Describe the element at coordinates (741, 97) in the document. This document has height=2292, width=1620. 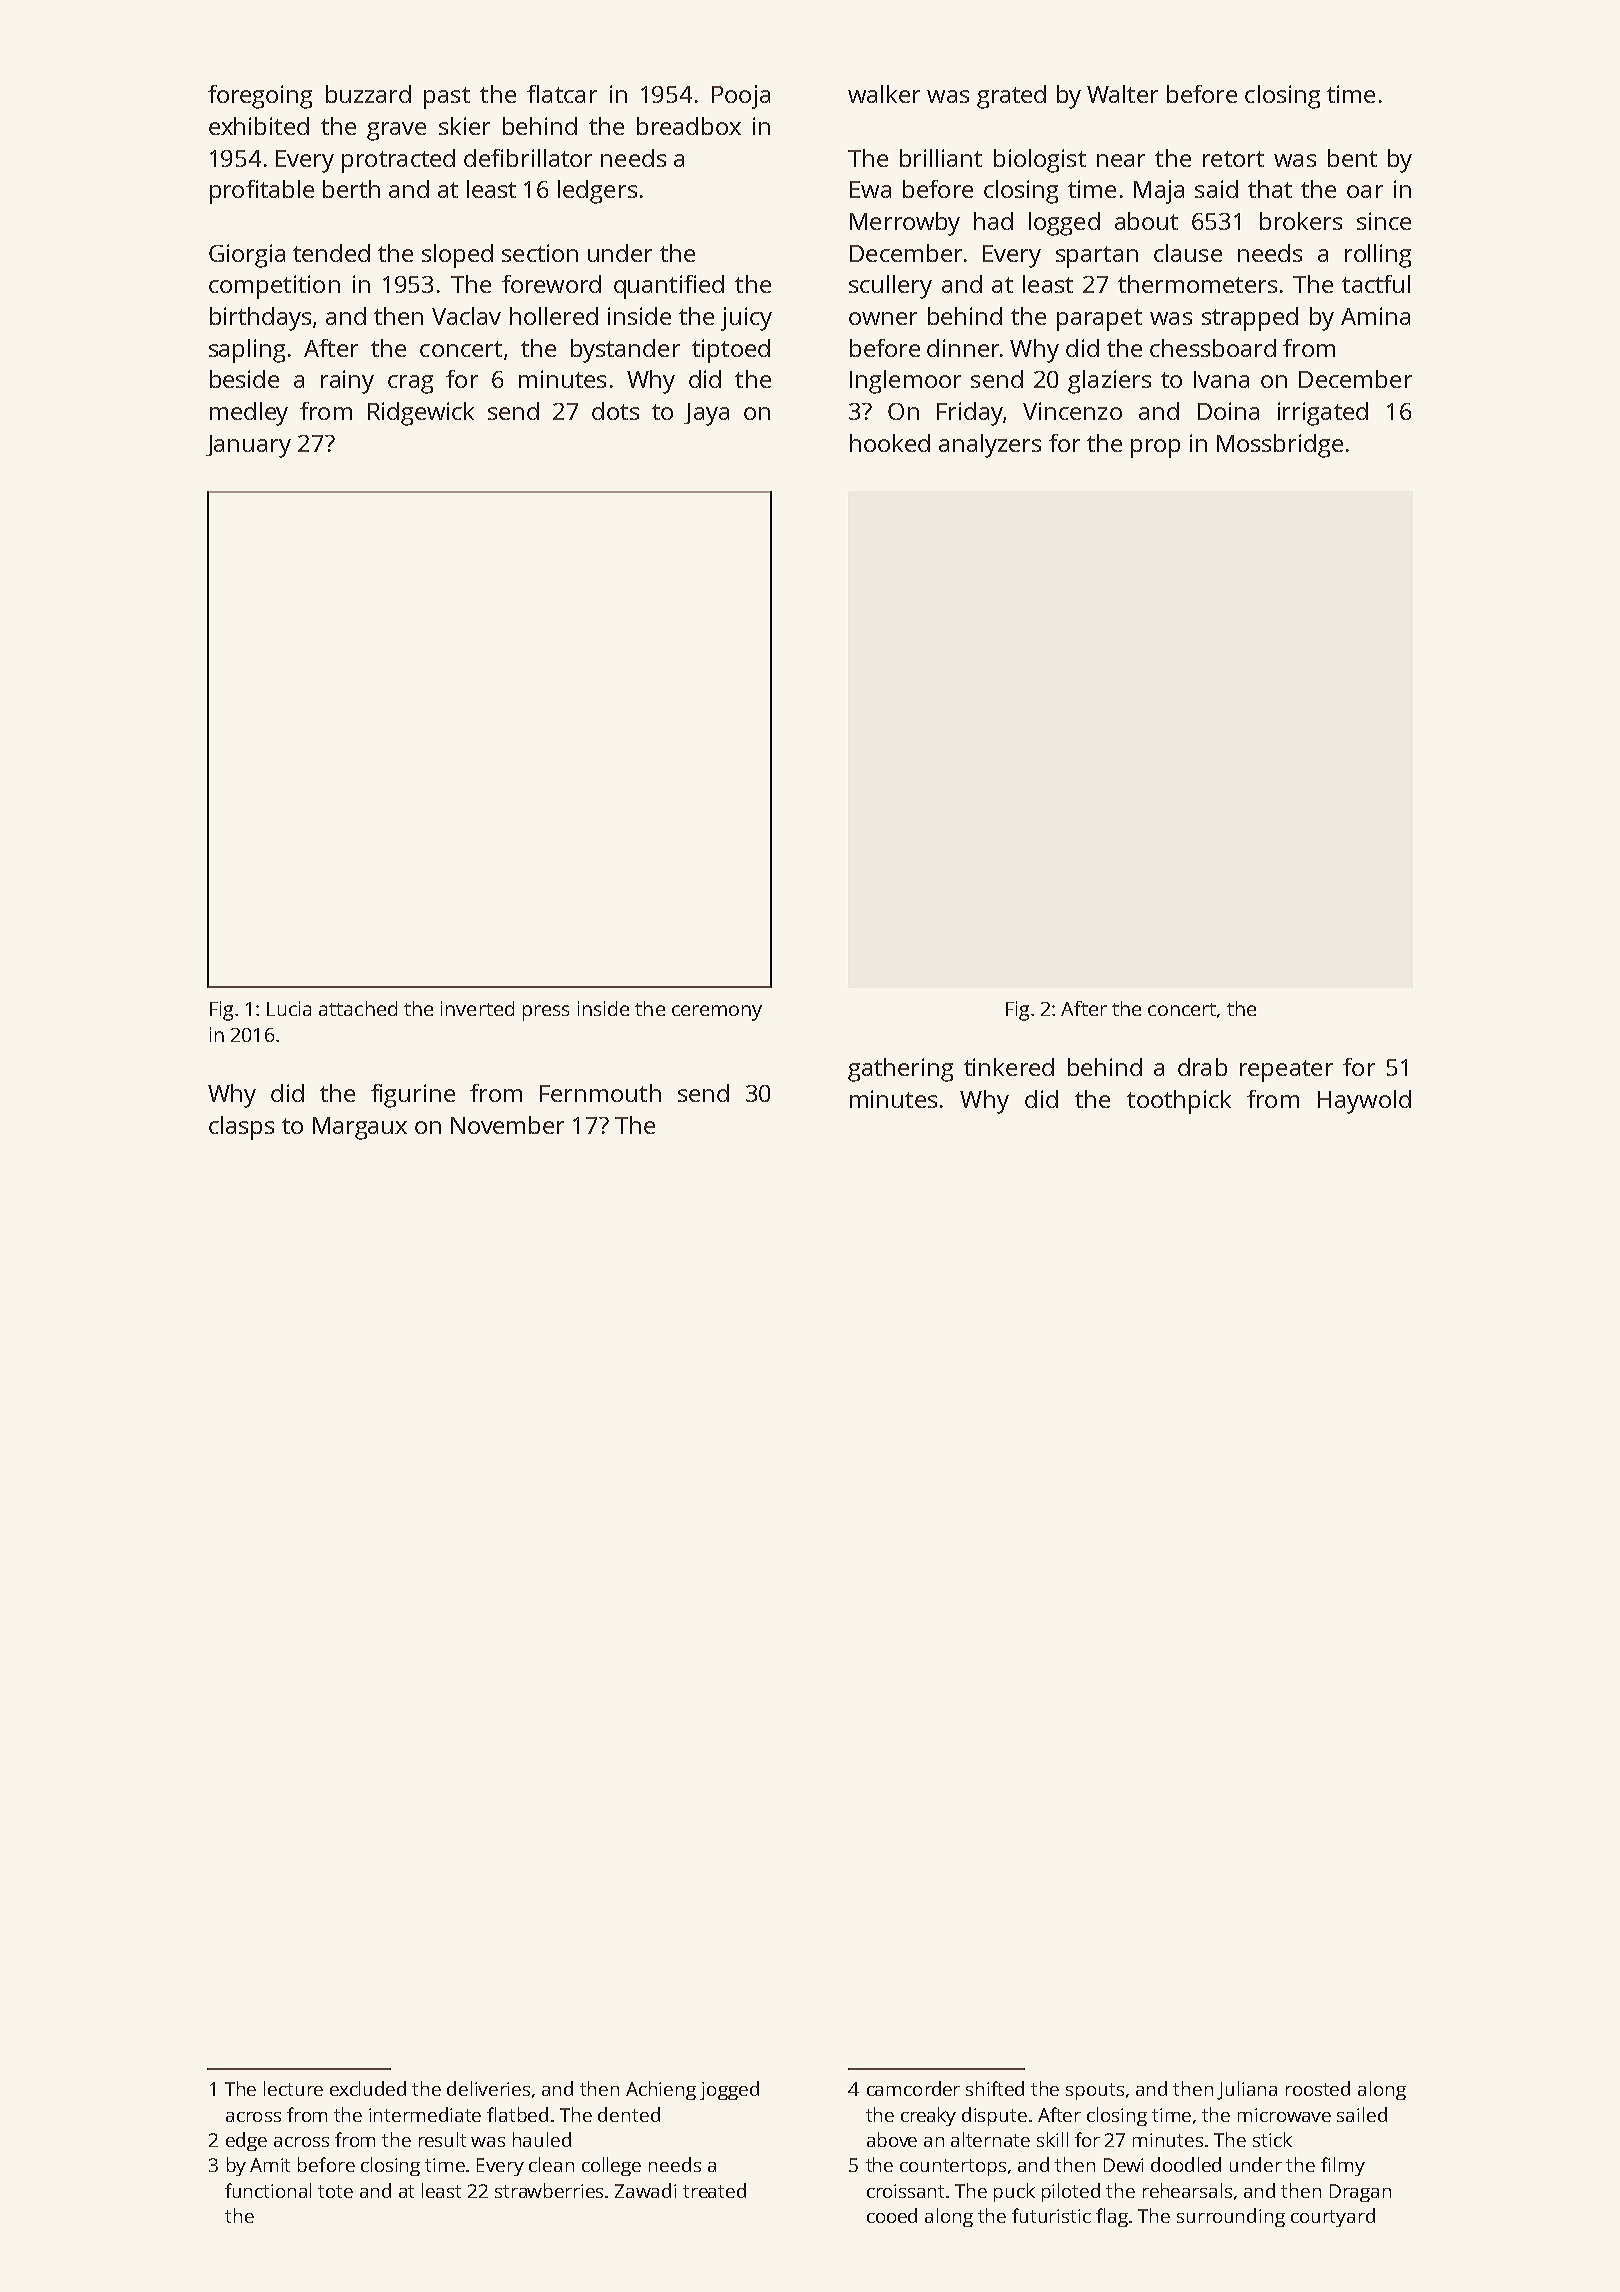
I see `Pooja` at that location.
